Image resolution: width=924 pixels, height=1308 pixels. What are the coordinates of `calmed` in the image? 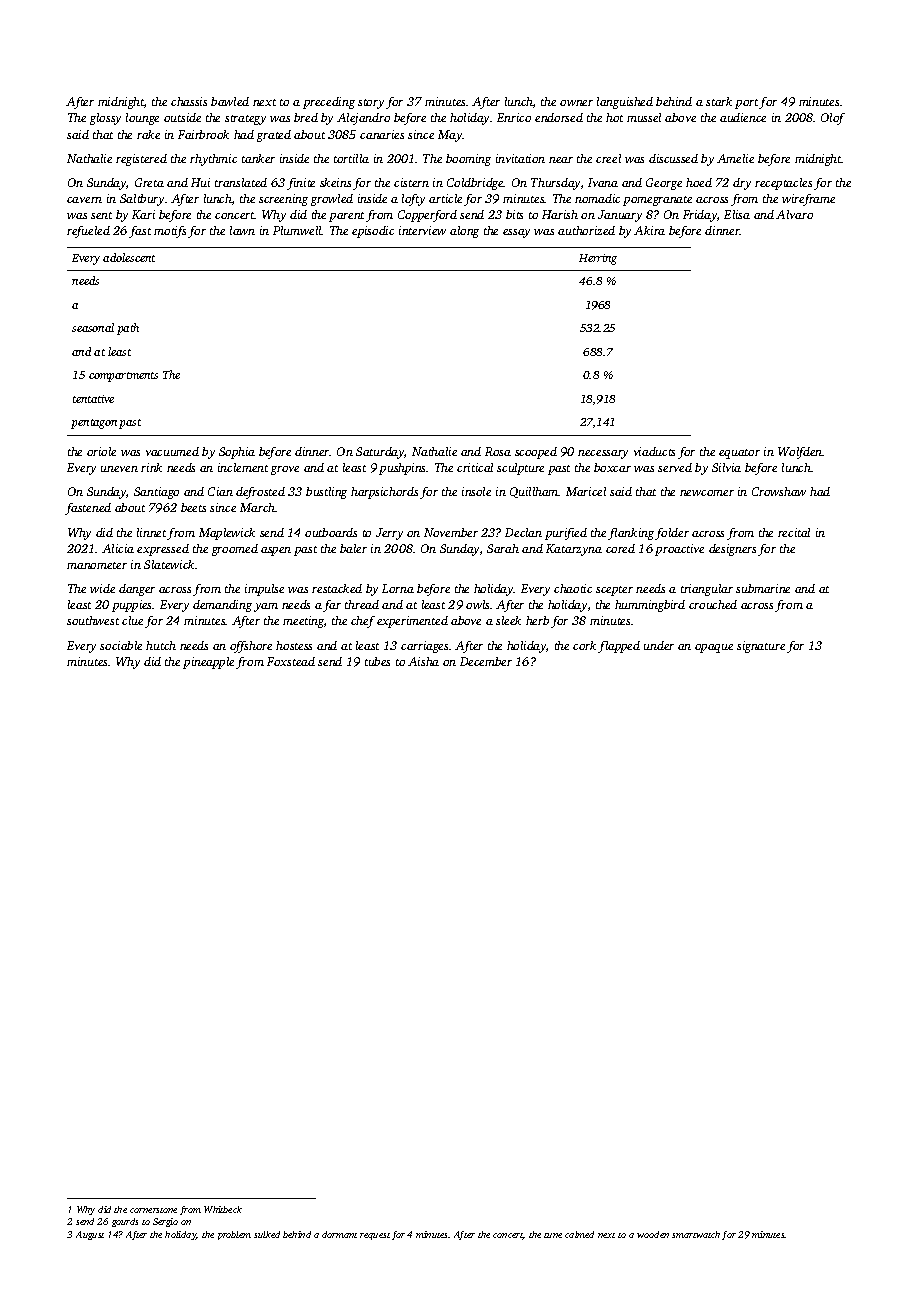 It's located at (579, 1234).
